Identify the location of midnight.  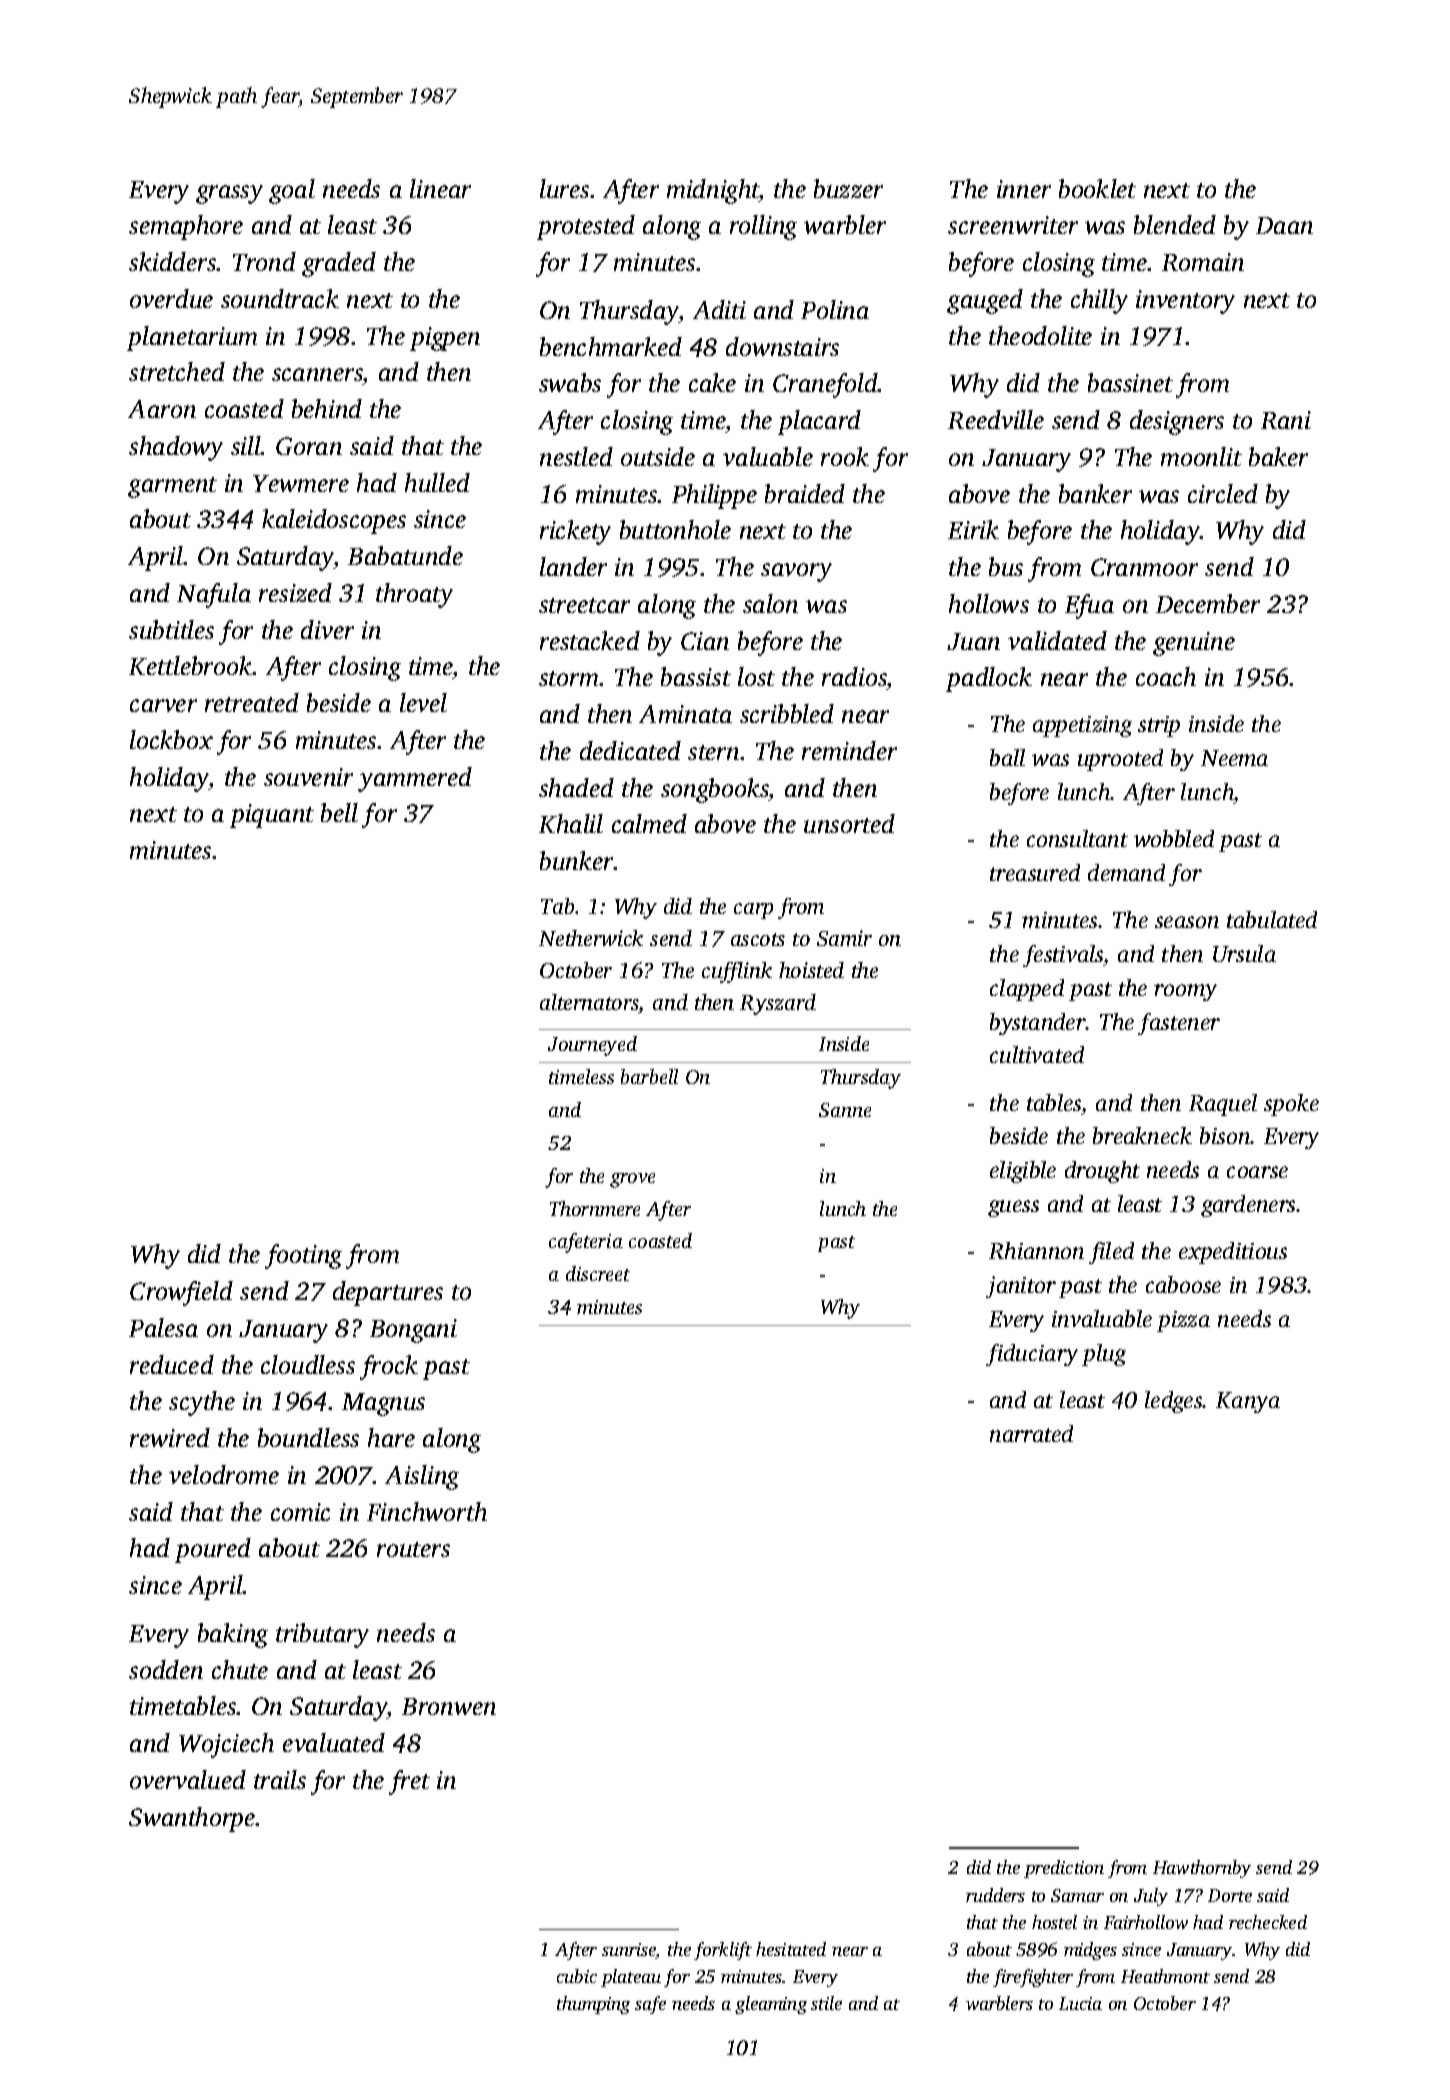
(713, 191).
